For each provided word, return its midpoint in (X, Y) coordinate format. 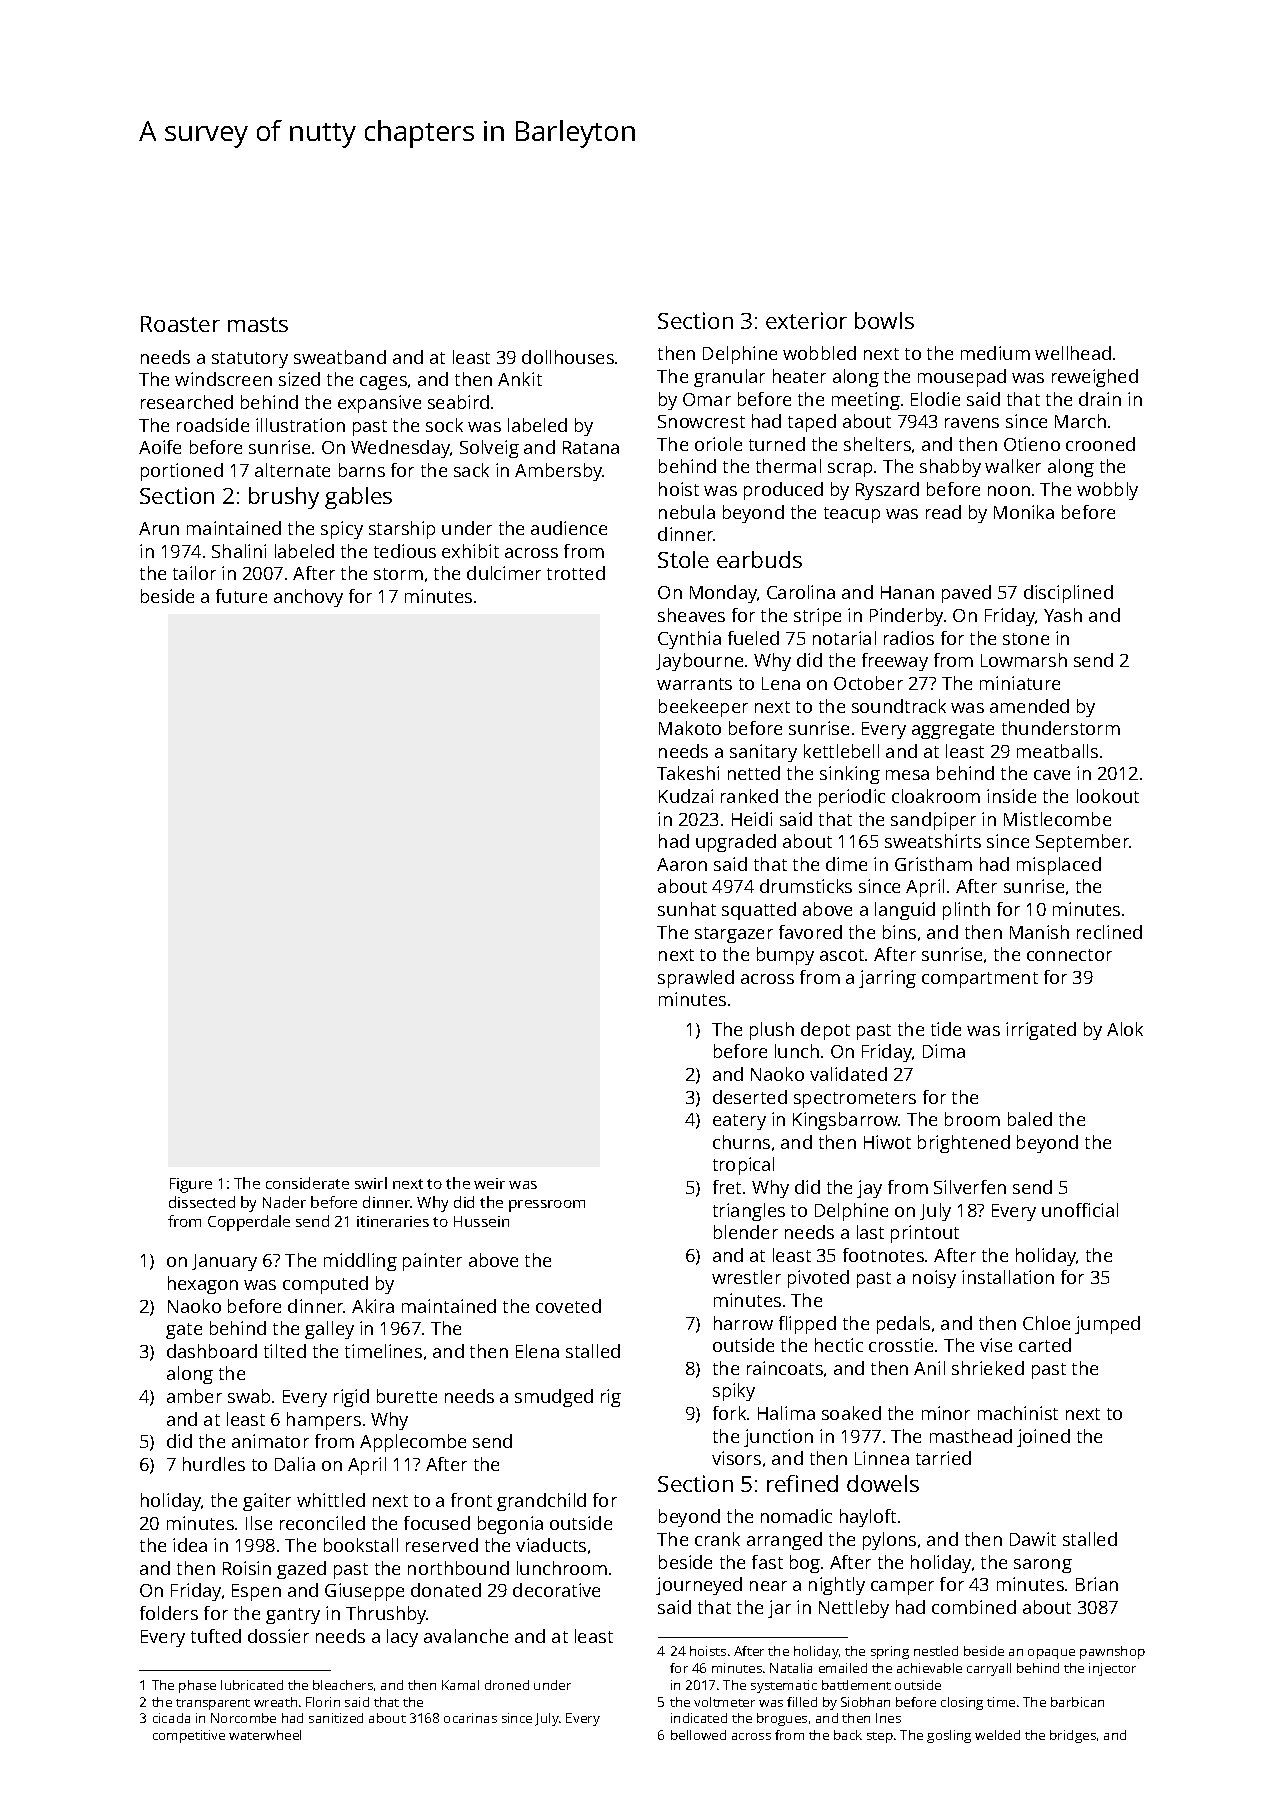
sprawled (696, 979)
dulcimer (504, 573)
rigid (351, 1398)
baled (1030, 1119)
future (241, 596)
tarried (943, 1458)
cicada (171, 1718)
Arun (159, 528)
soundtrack (899, 706)
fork (729, 1413)
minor (946, 1413)
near (768, 1586)
